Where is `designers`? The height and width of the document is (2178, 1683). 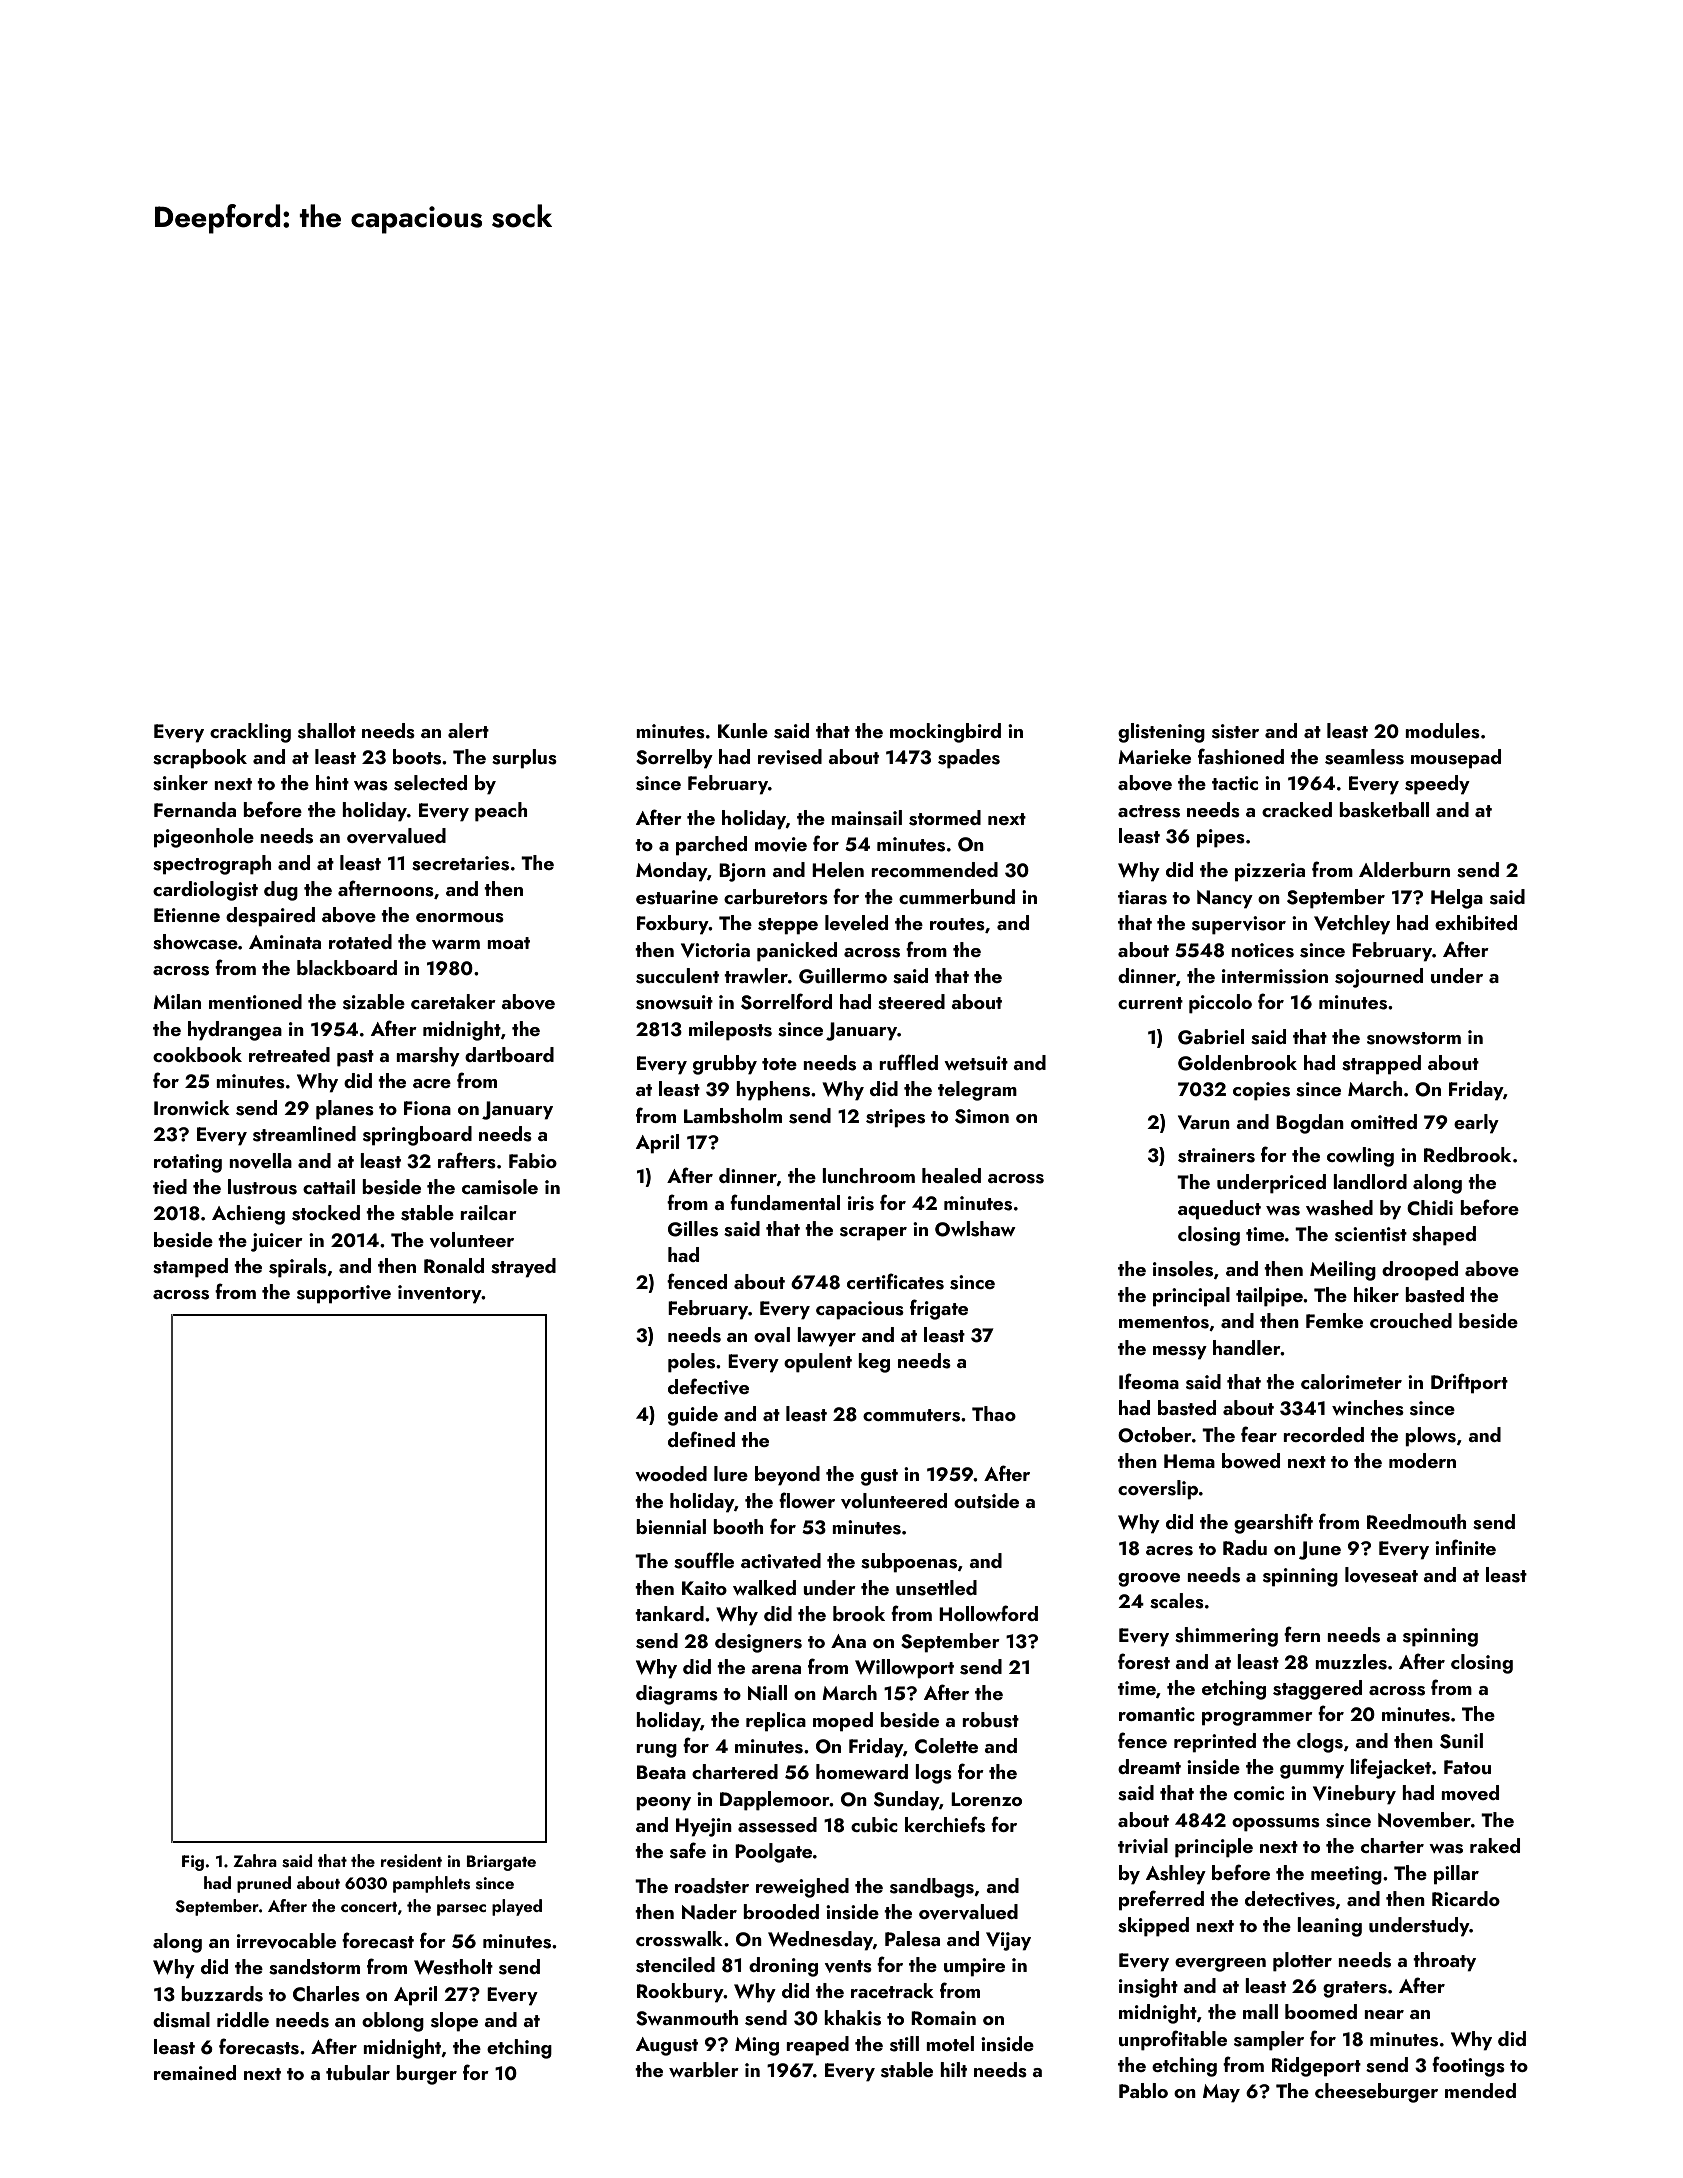 designers is located at coordinates (758, 1643).
